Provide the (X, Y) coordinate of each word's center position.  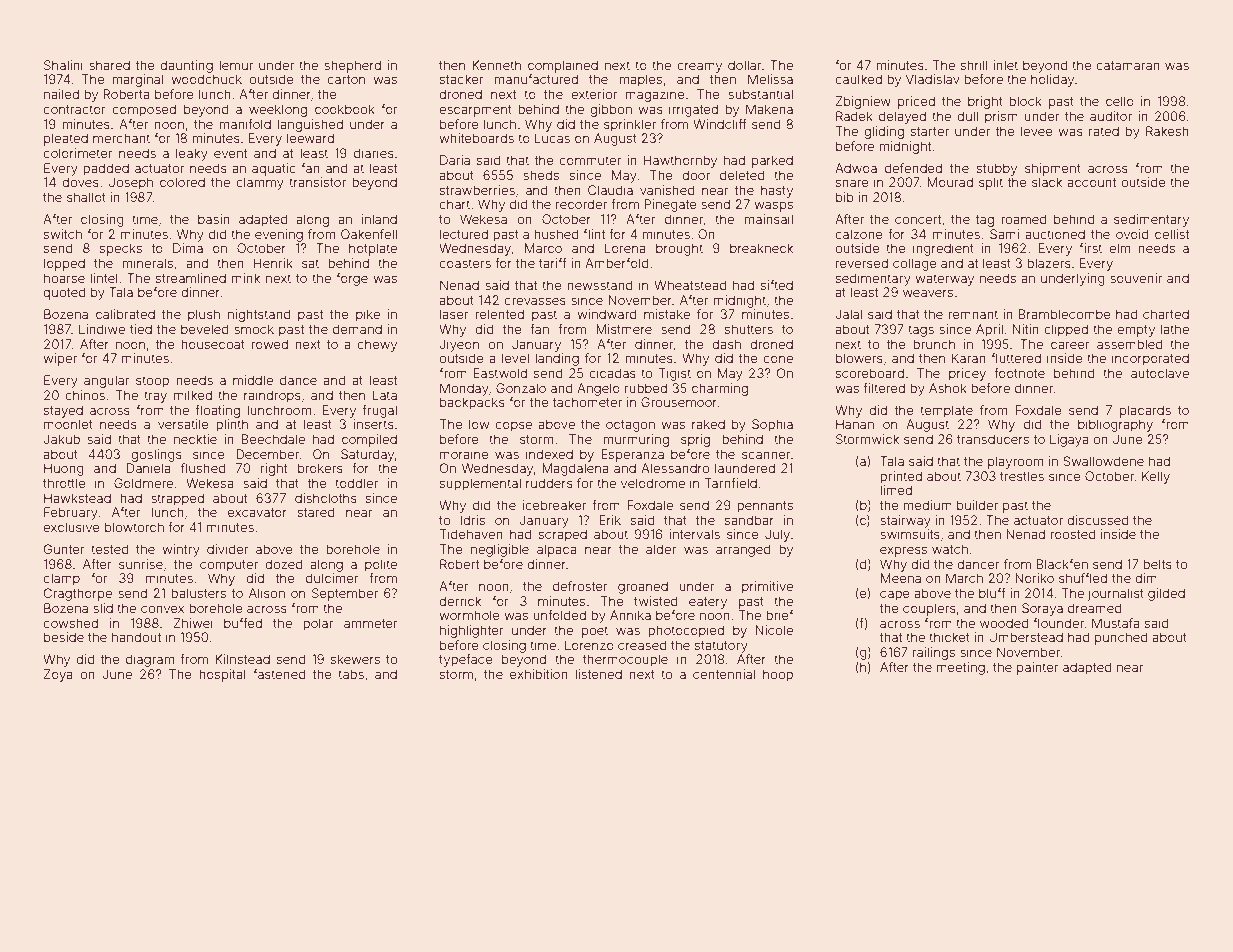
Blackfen (1062, 564)
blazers (1049, 263)
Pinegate (670, 205)
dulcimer (332, 578)
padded (106, 169)
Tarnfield (731, 483)
